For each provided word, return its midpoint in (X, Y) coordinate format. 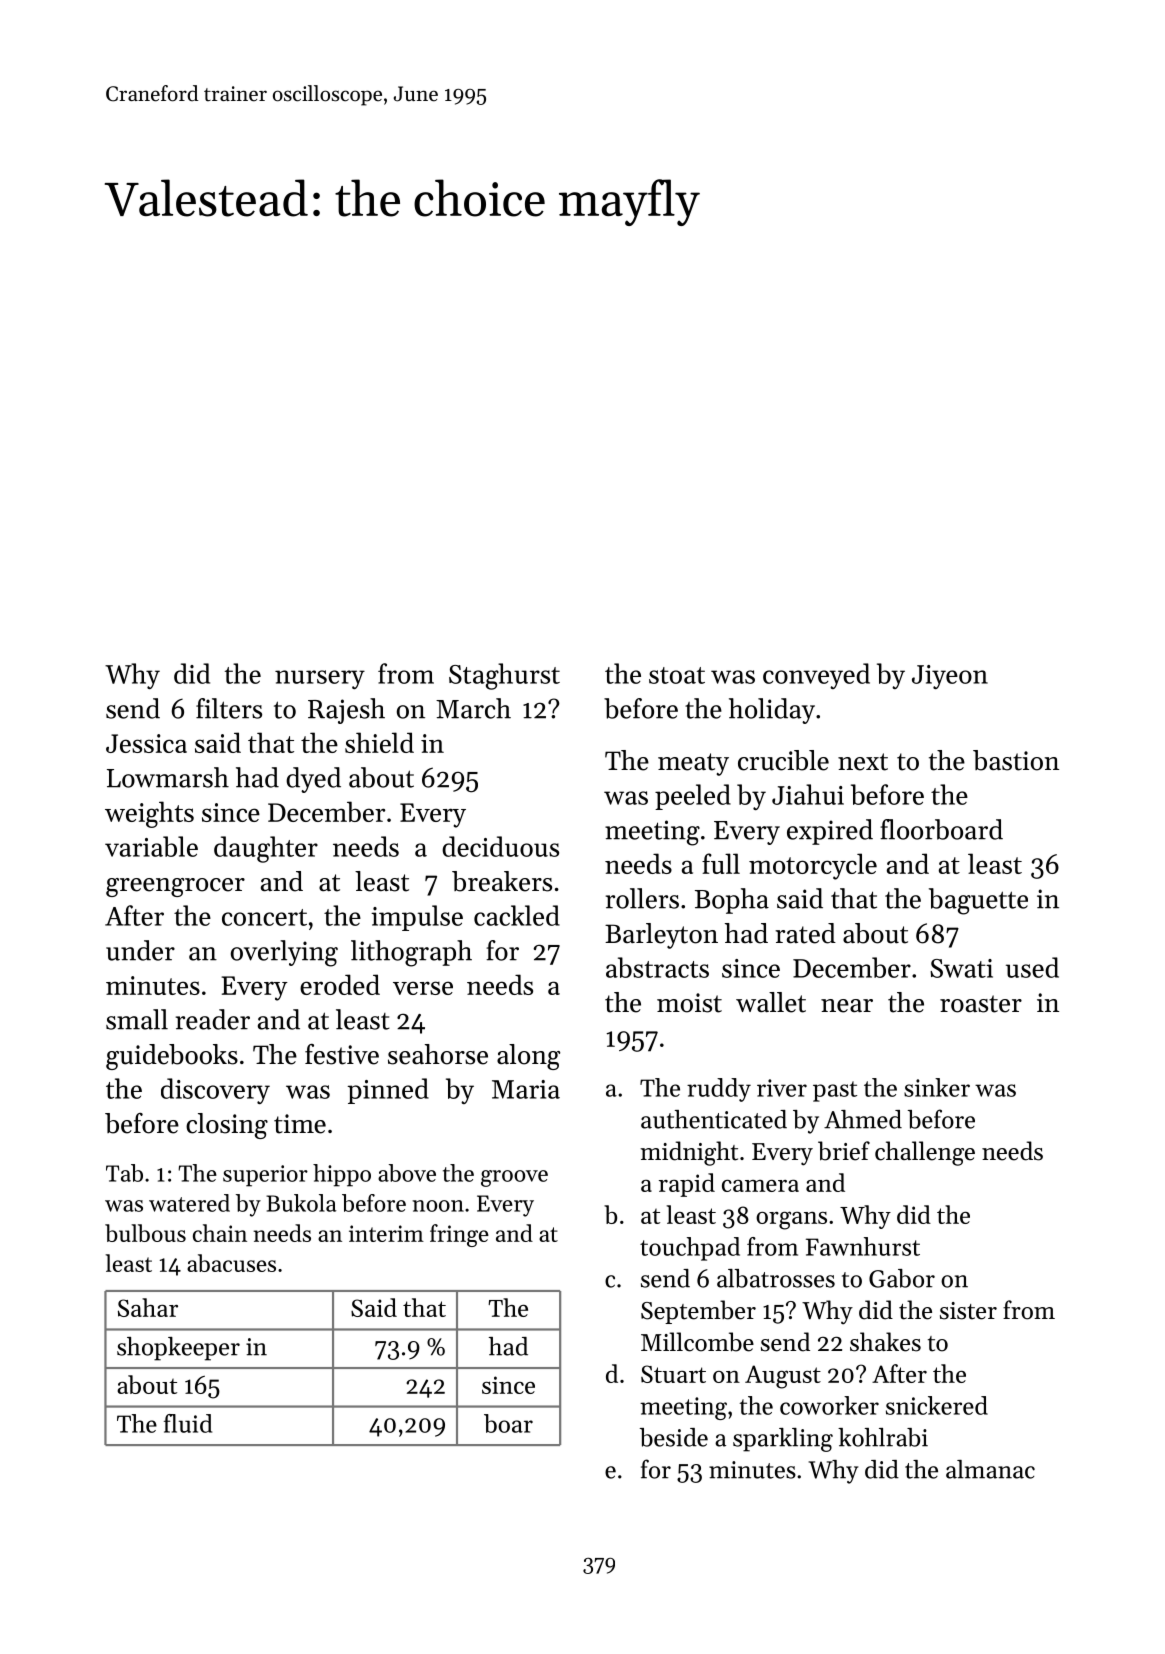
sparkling (783, 1440)
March (473, 708)
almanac (990, 1469)
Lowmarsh (168, 777)
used (1032, 967)
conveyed (816, 676)
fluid (188, 1423)
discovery (215, 1091)
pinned (388, 1091)
